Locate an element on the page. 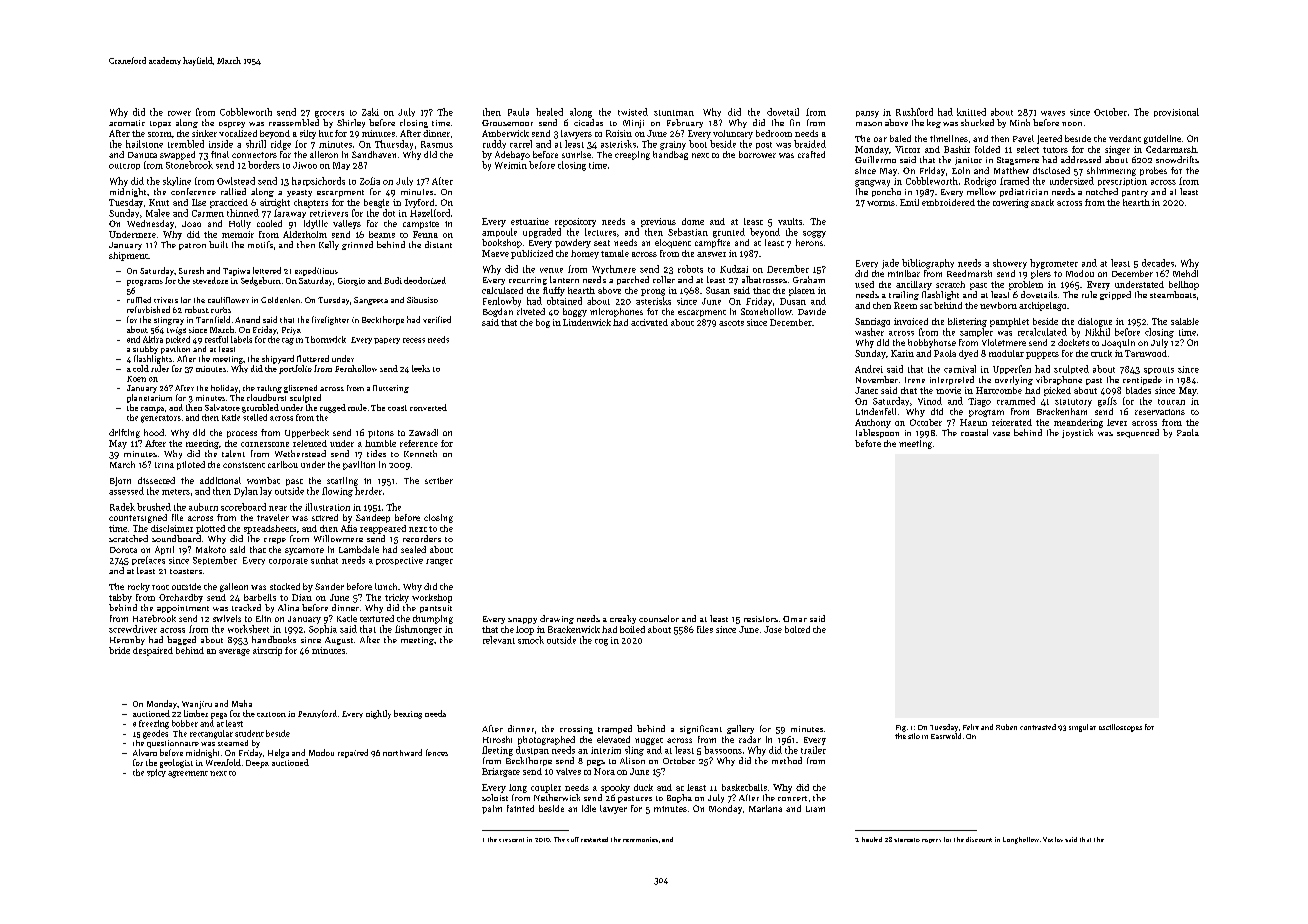 This image has height=924, width=1308. dockets is located at coordinates (1073, 342).
